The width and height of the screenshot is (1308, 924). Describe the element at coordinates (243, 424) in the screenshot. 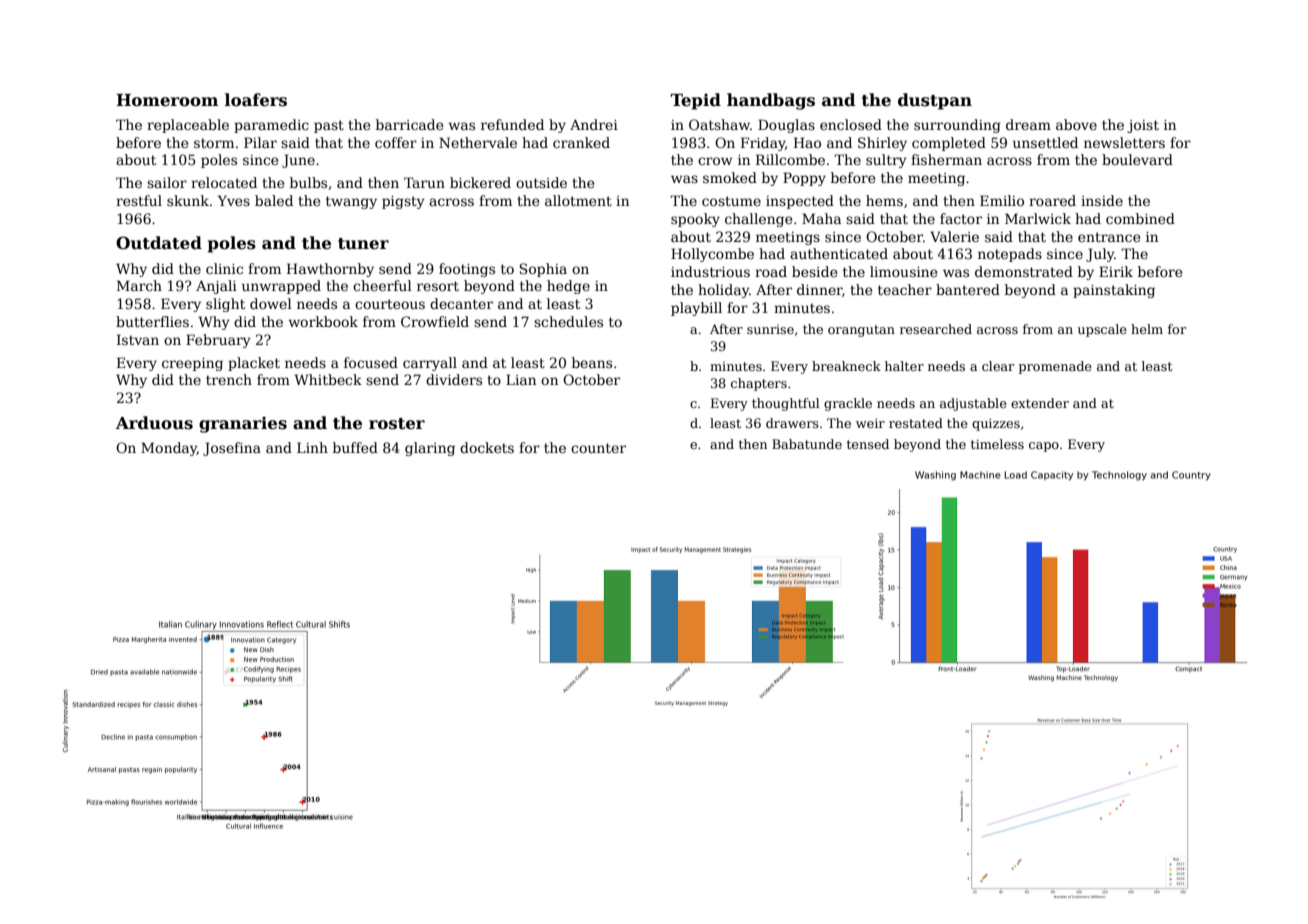

I see `granaries` at that location.
